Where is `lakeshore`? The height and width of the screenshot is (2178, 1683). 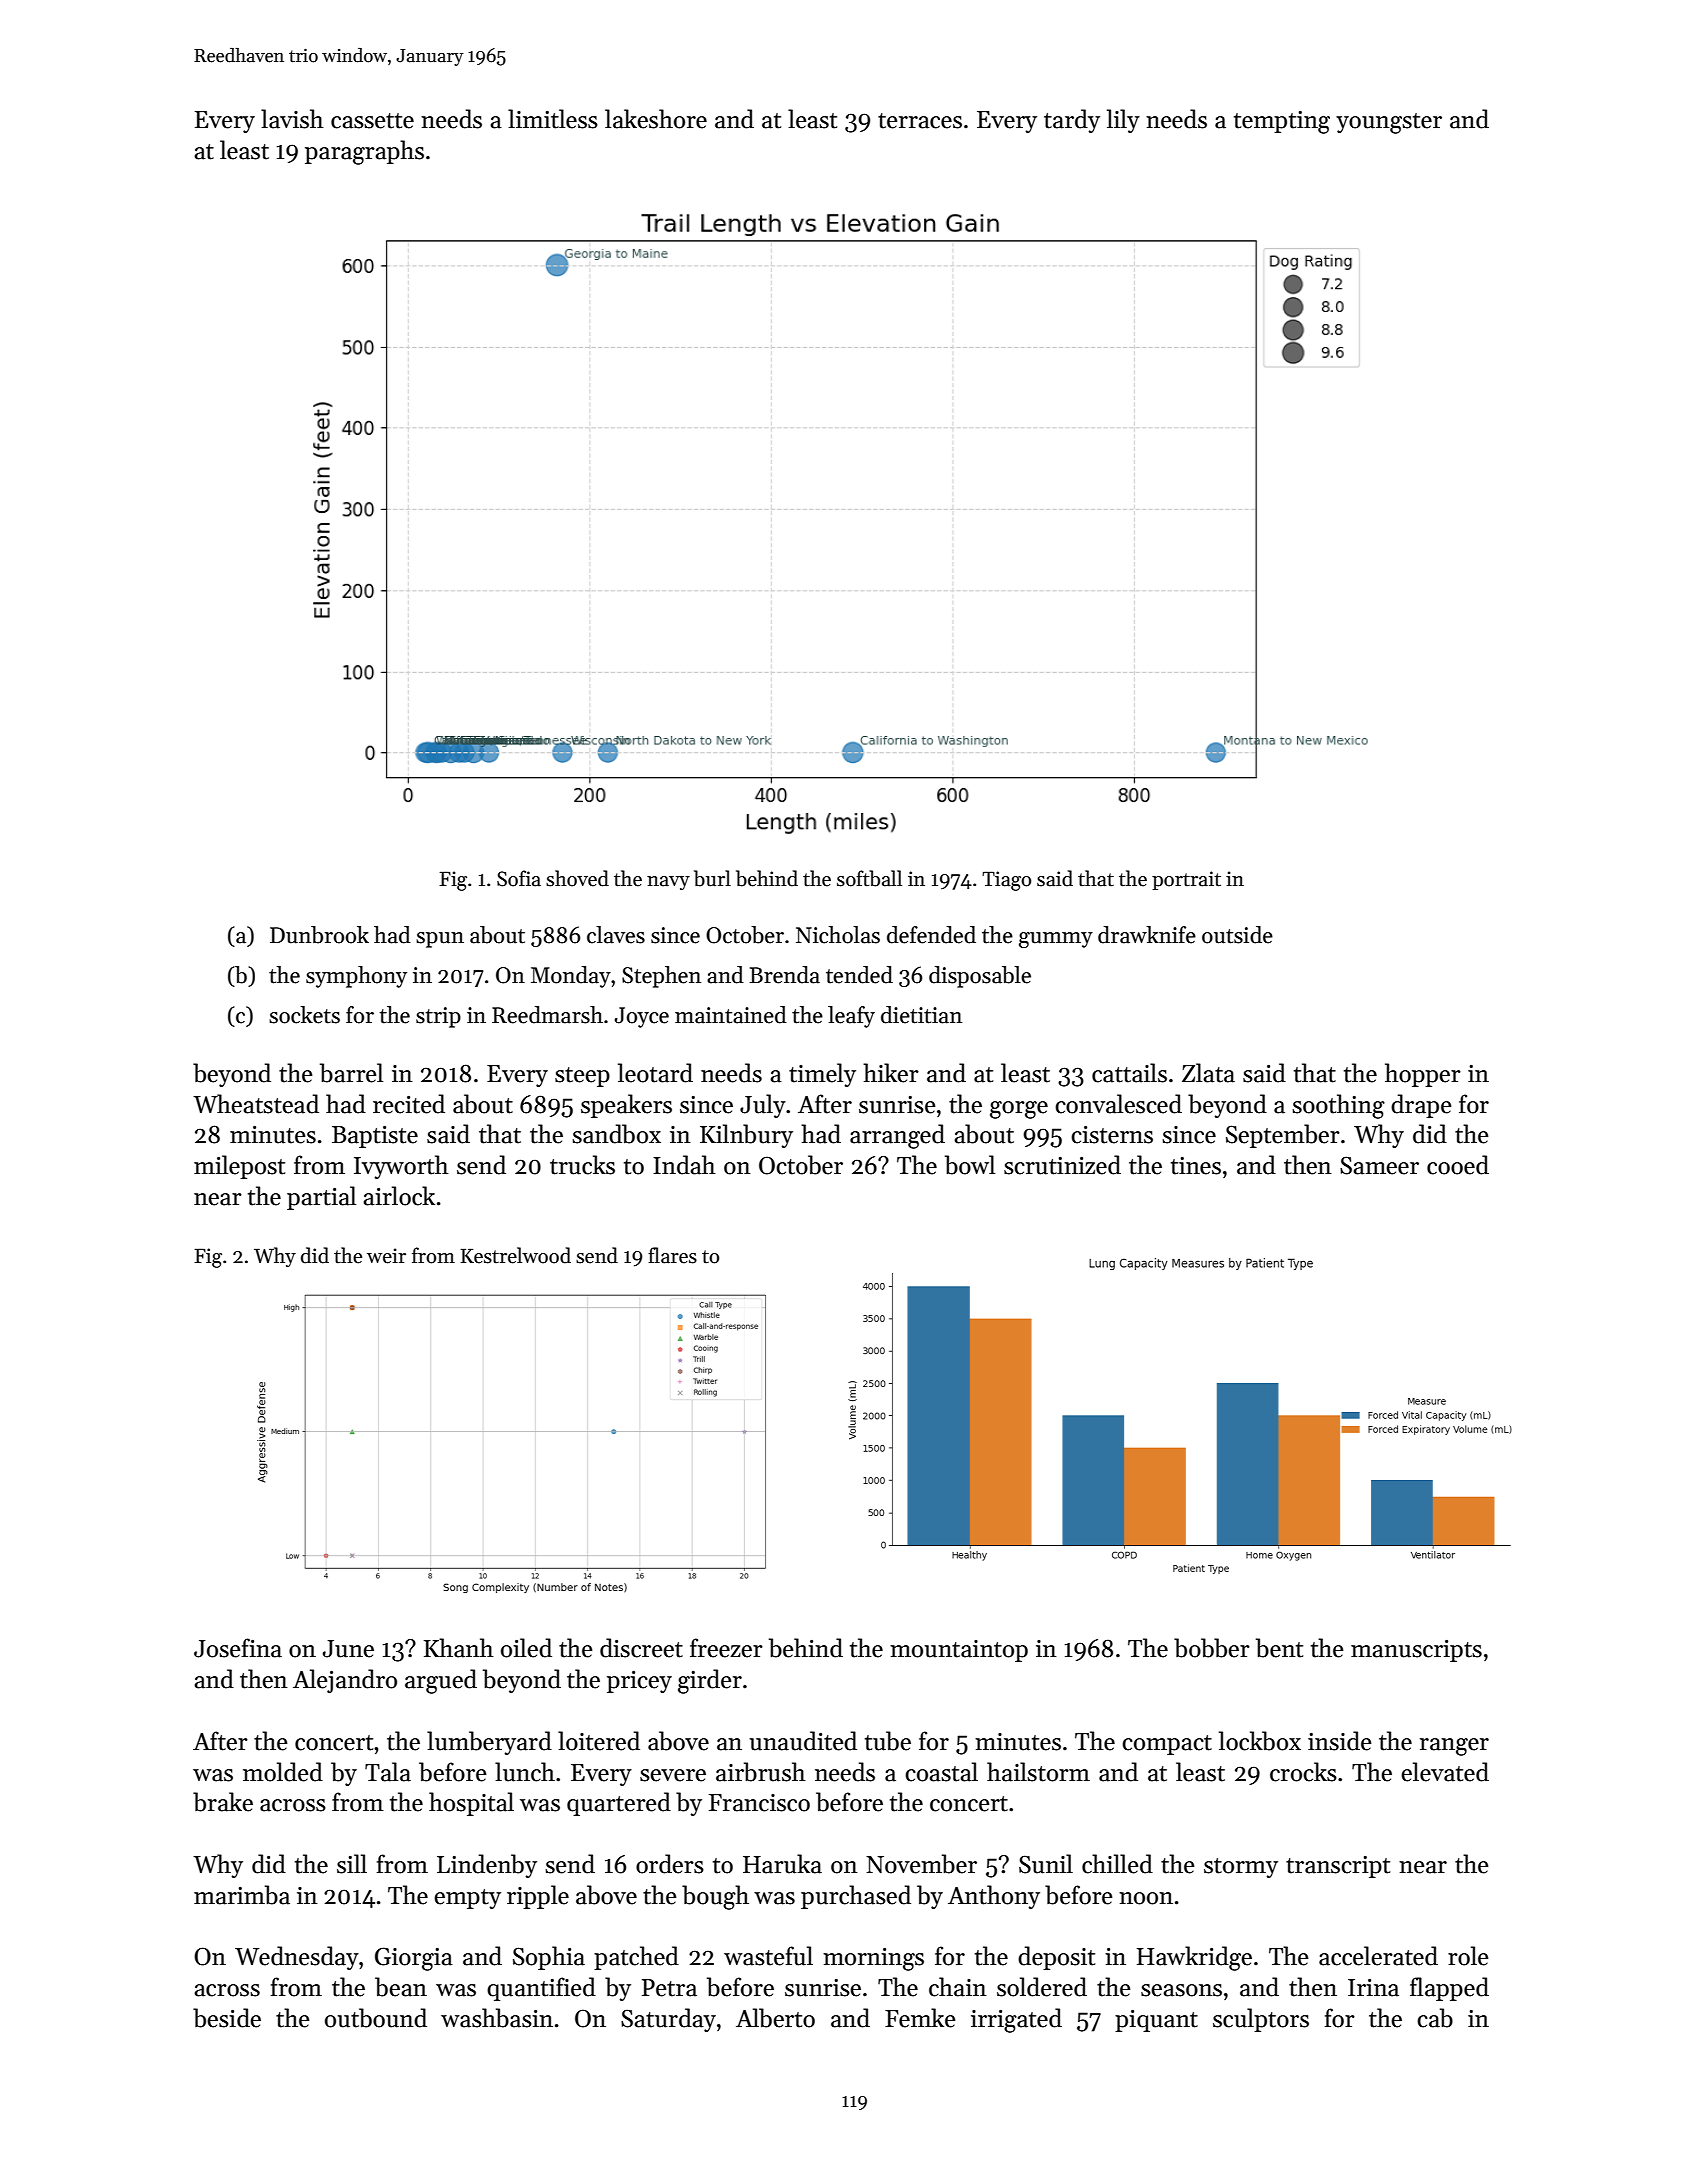 lakeshore is located at coordinates (656, 119).
